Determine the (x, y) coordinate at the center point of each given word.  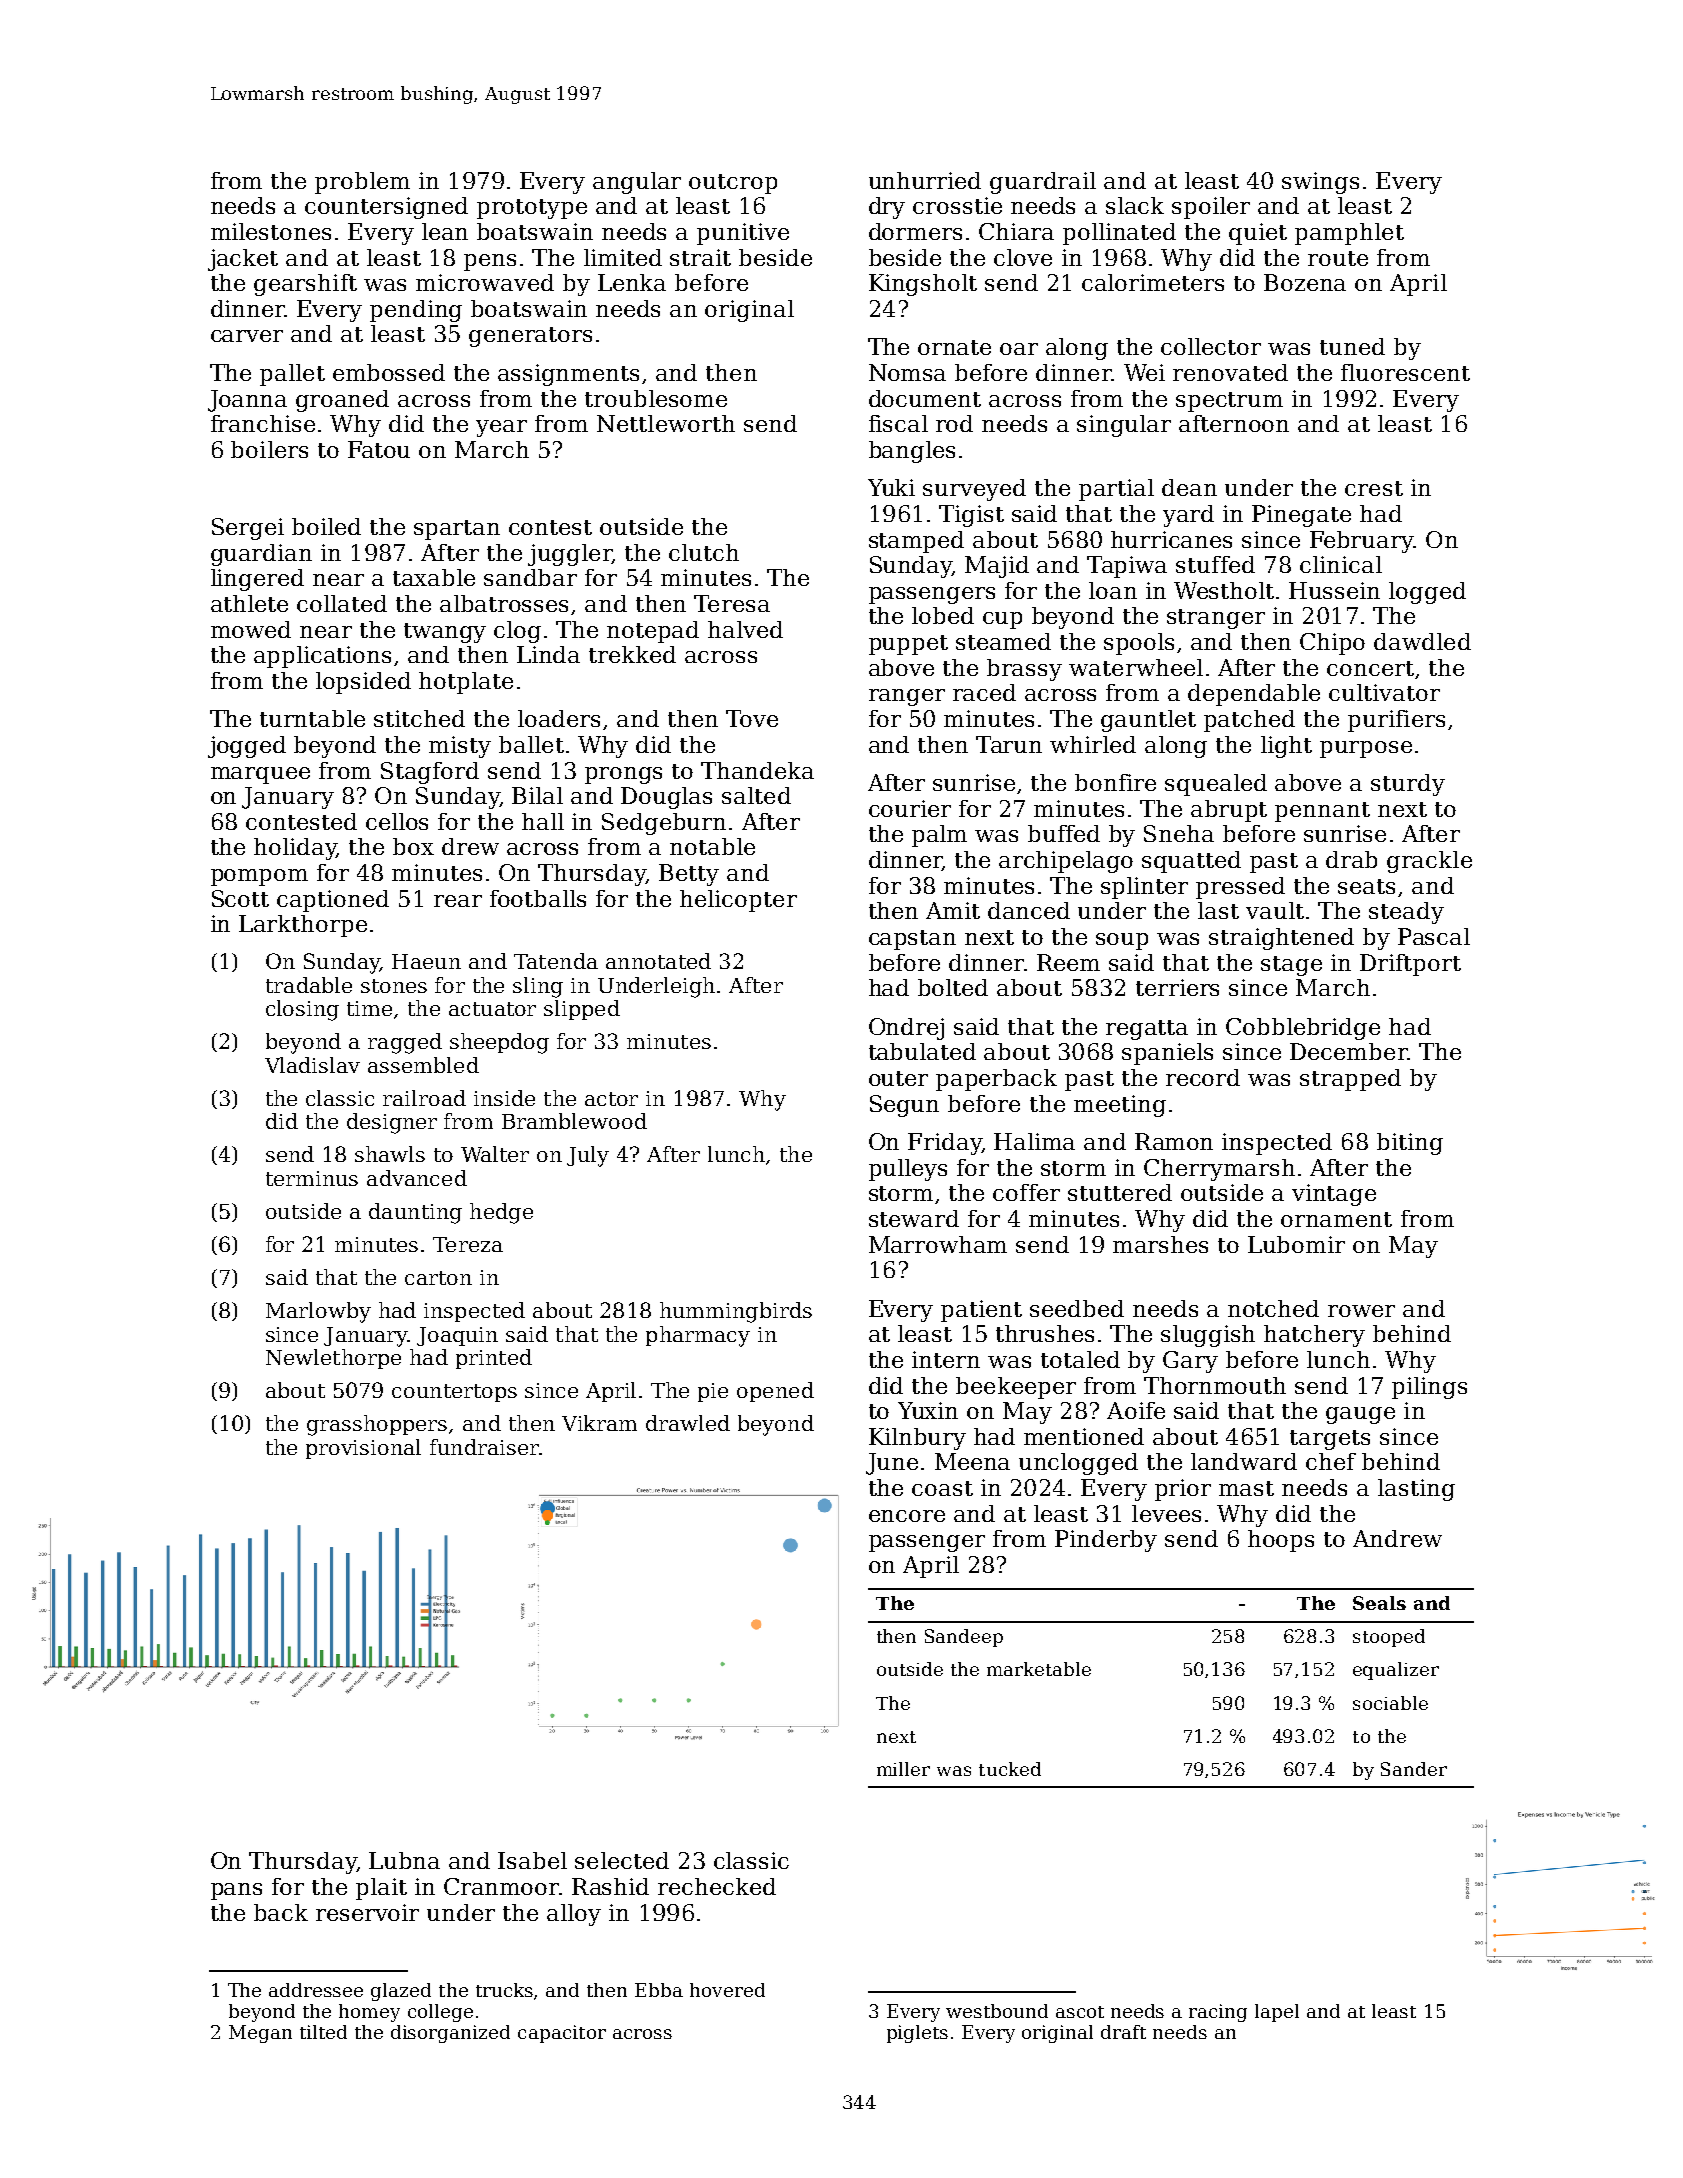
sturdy (1408, 785)
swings (1320, 183)
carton (438, 1278)
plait (381, 1889)
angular (637, 183)
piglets (917, 2034)
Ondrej (906, 1029)
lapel (1277, 2013)
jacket (243, 260)
